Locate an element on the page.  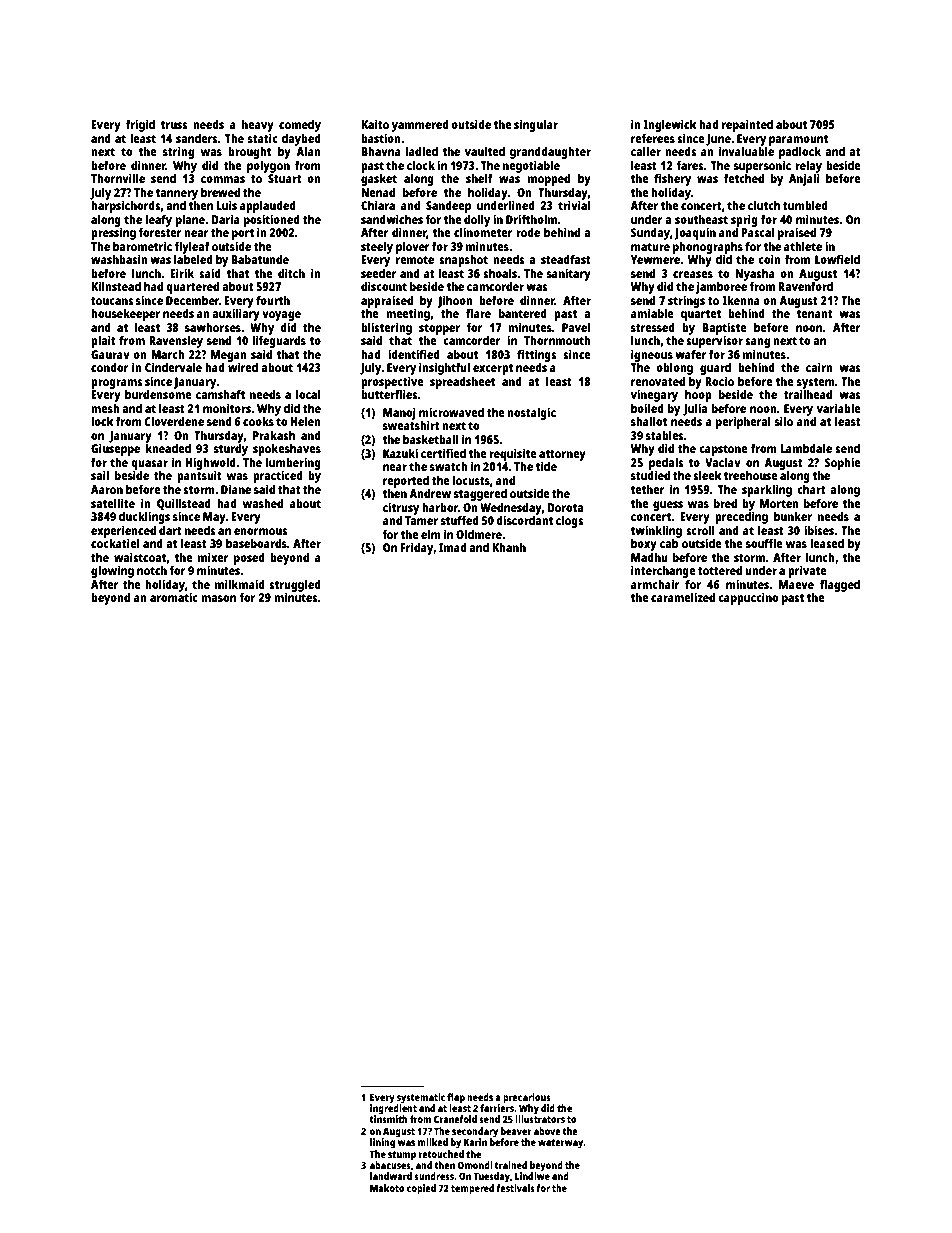
lining is located at coordinates (382, 1143).
